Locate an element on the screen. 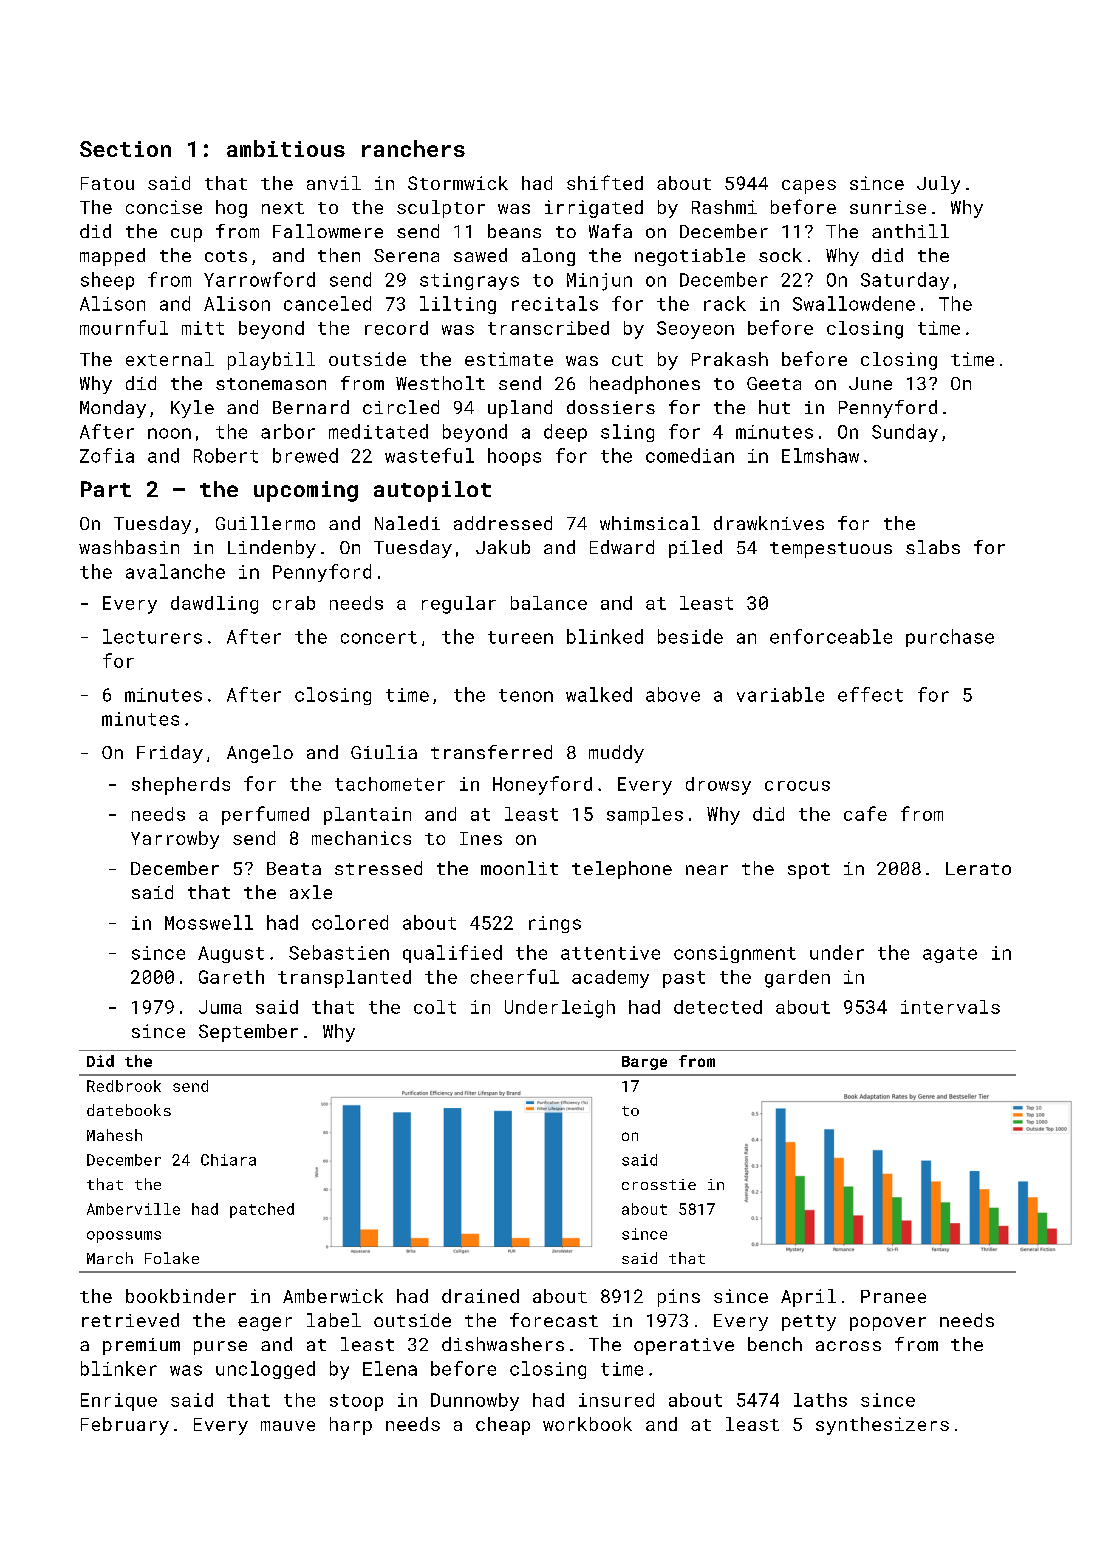 This screenshot has width=1095, height=1548. circled is located at coordinates (401, 407).
